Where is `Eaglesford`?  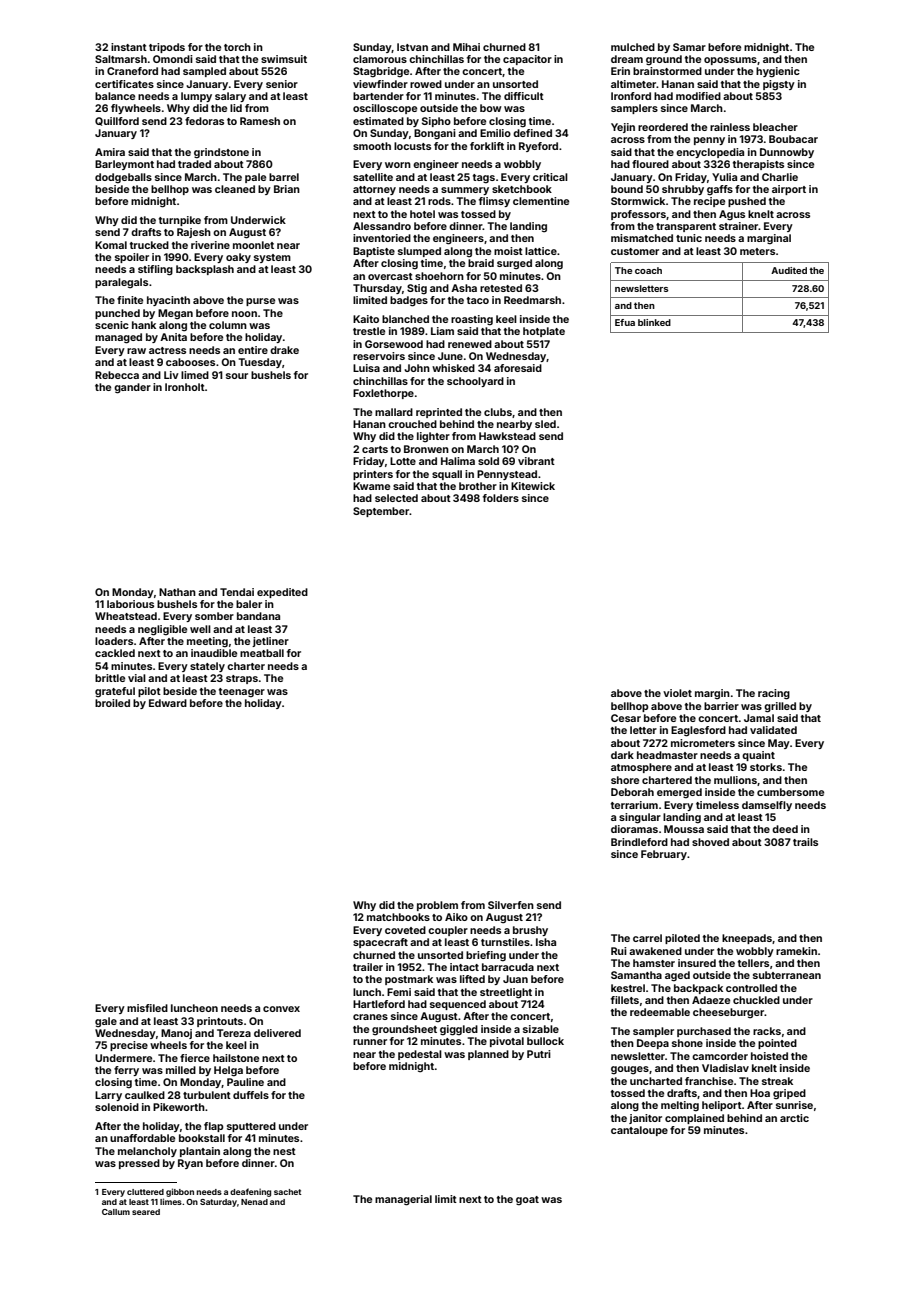
Eaglesford is located at coordinates (698, 731).
